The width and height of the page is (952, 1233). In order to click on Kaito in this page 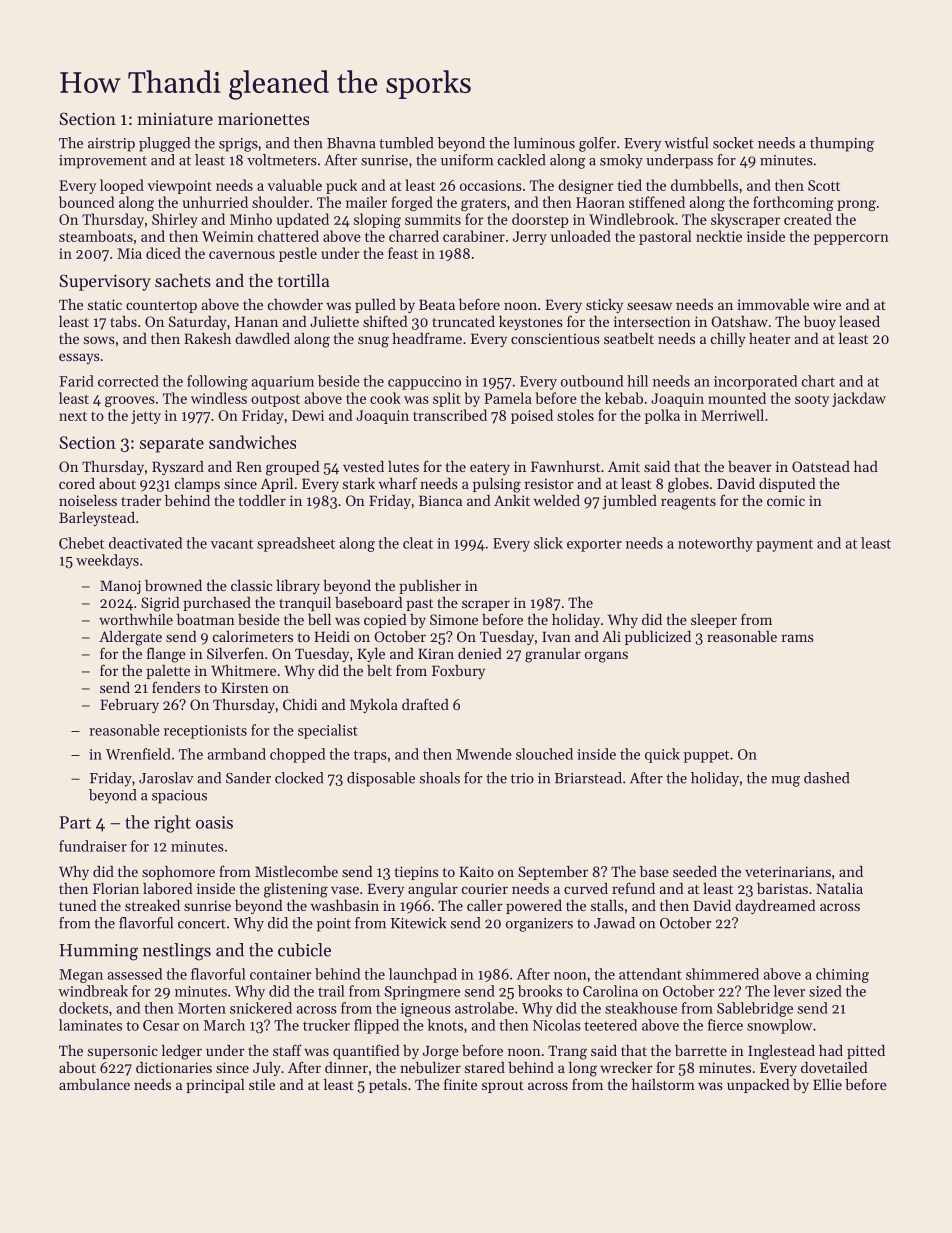, I will do `click(476, 871)`.
